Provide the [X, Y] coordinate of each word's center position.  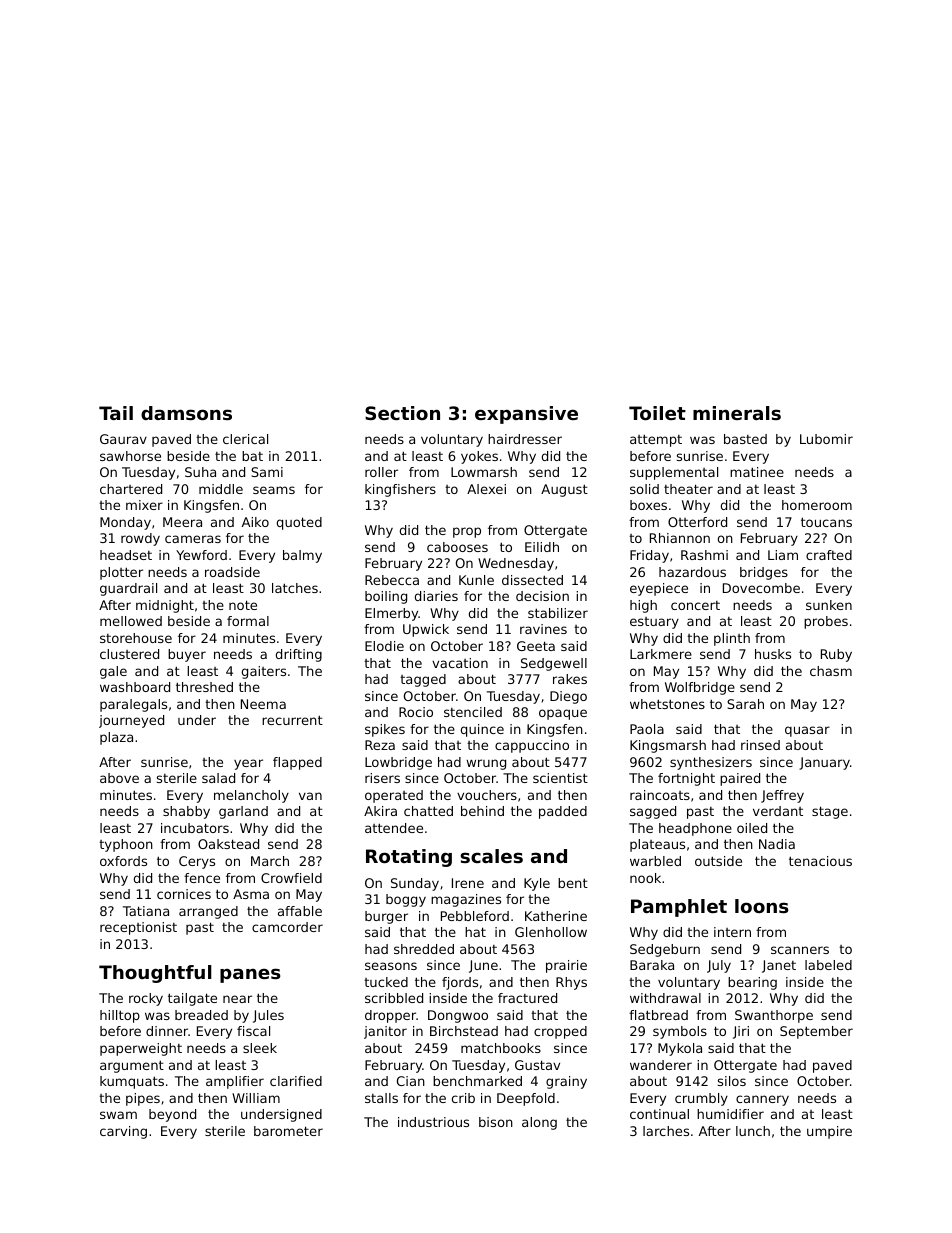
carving [123, 1132]
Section [402, 413]
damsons [186, 413]
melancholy [251, 796]
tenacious [820, 861]
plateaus [657, 845]
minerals [737, 413]
